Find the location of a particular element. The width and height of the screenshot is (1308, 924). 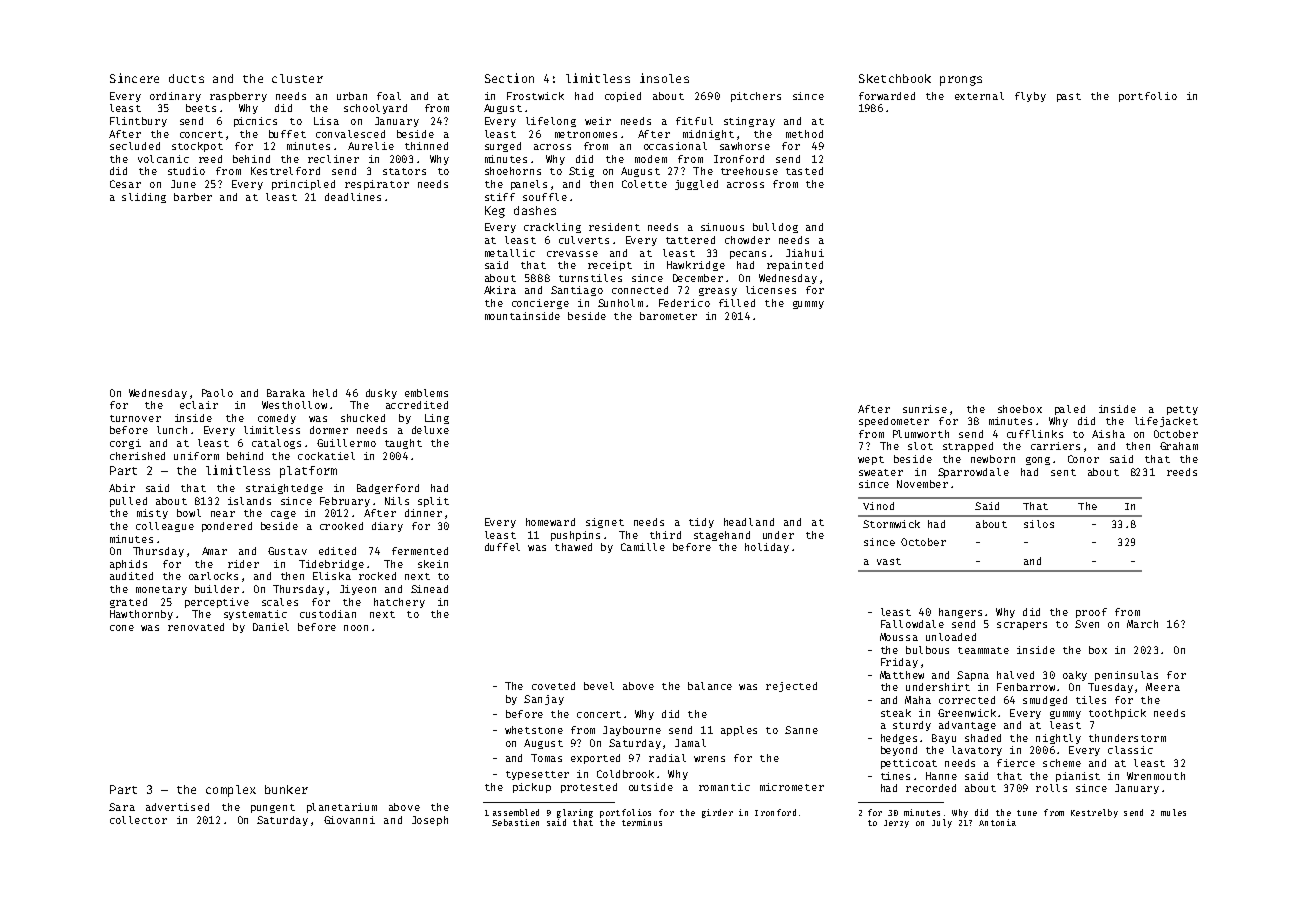

tasted is located at coordinates (804, 171).
